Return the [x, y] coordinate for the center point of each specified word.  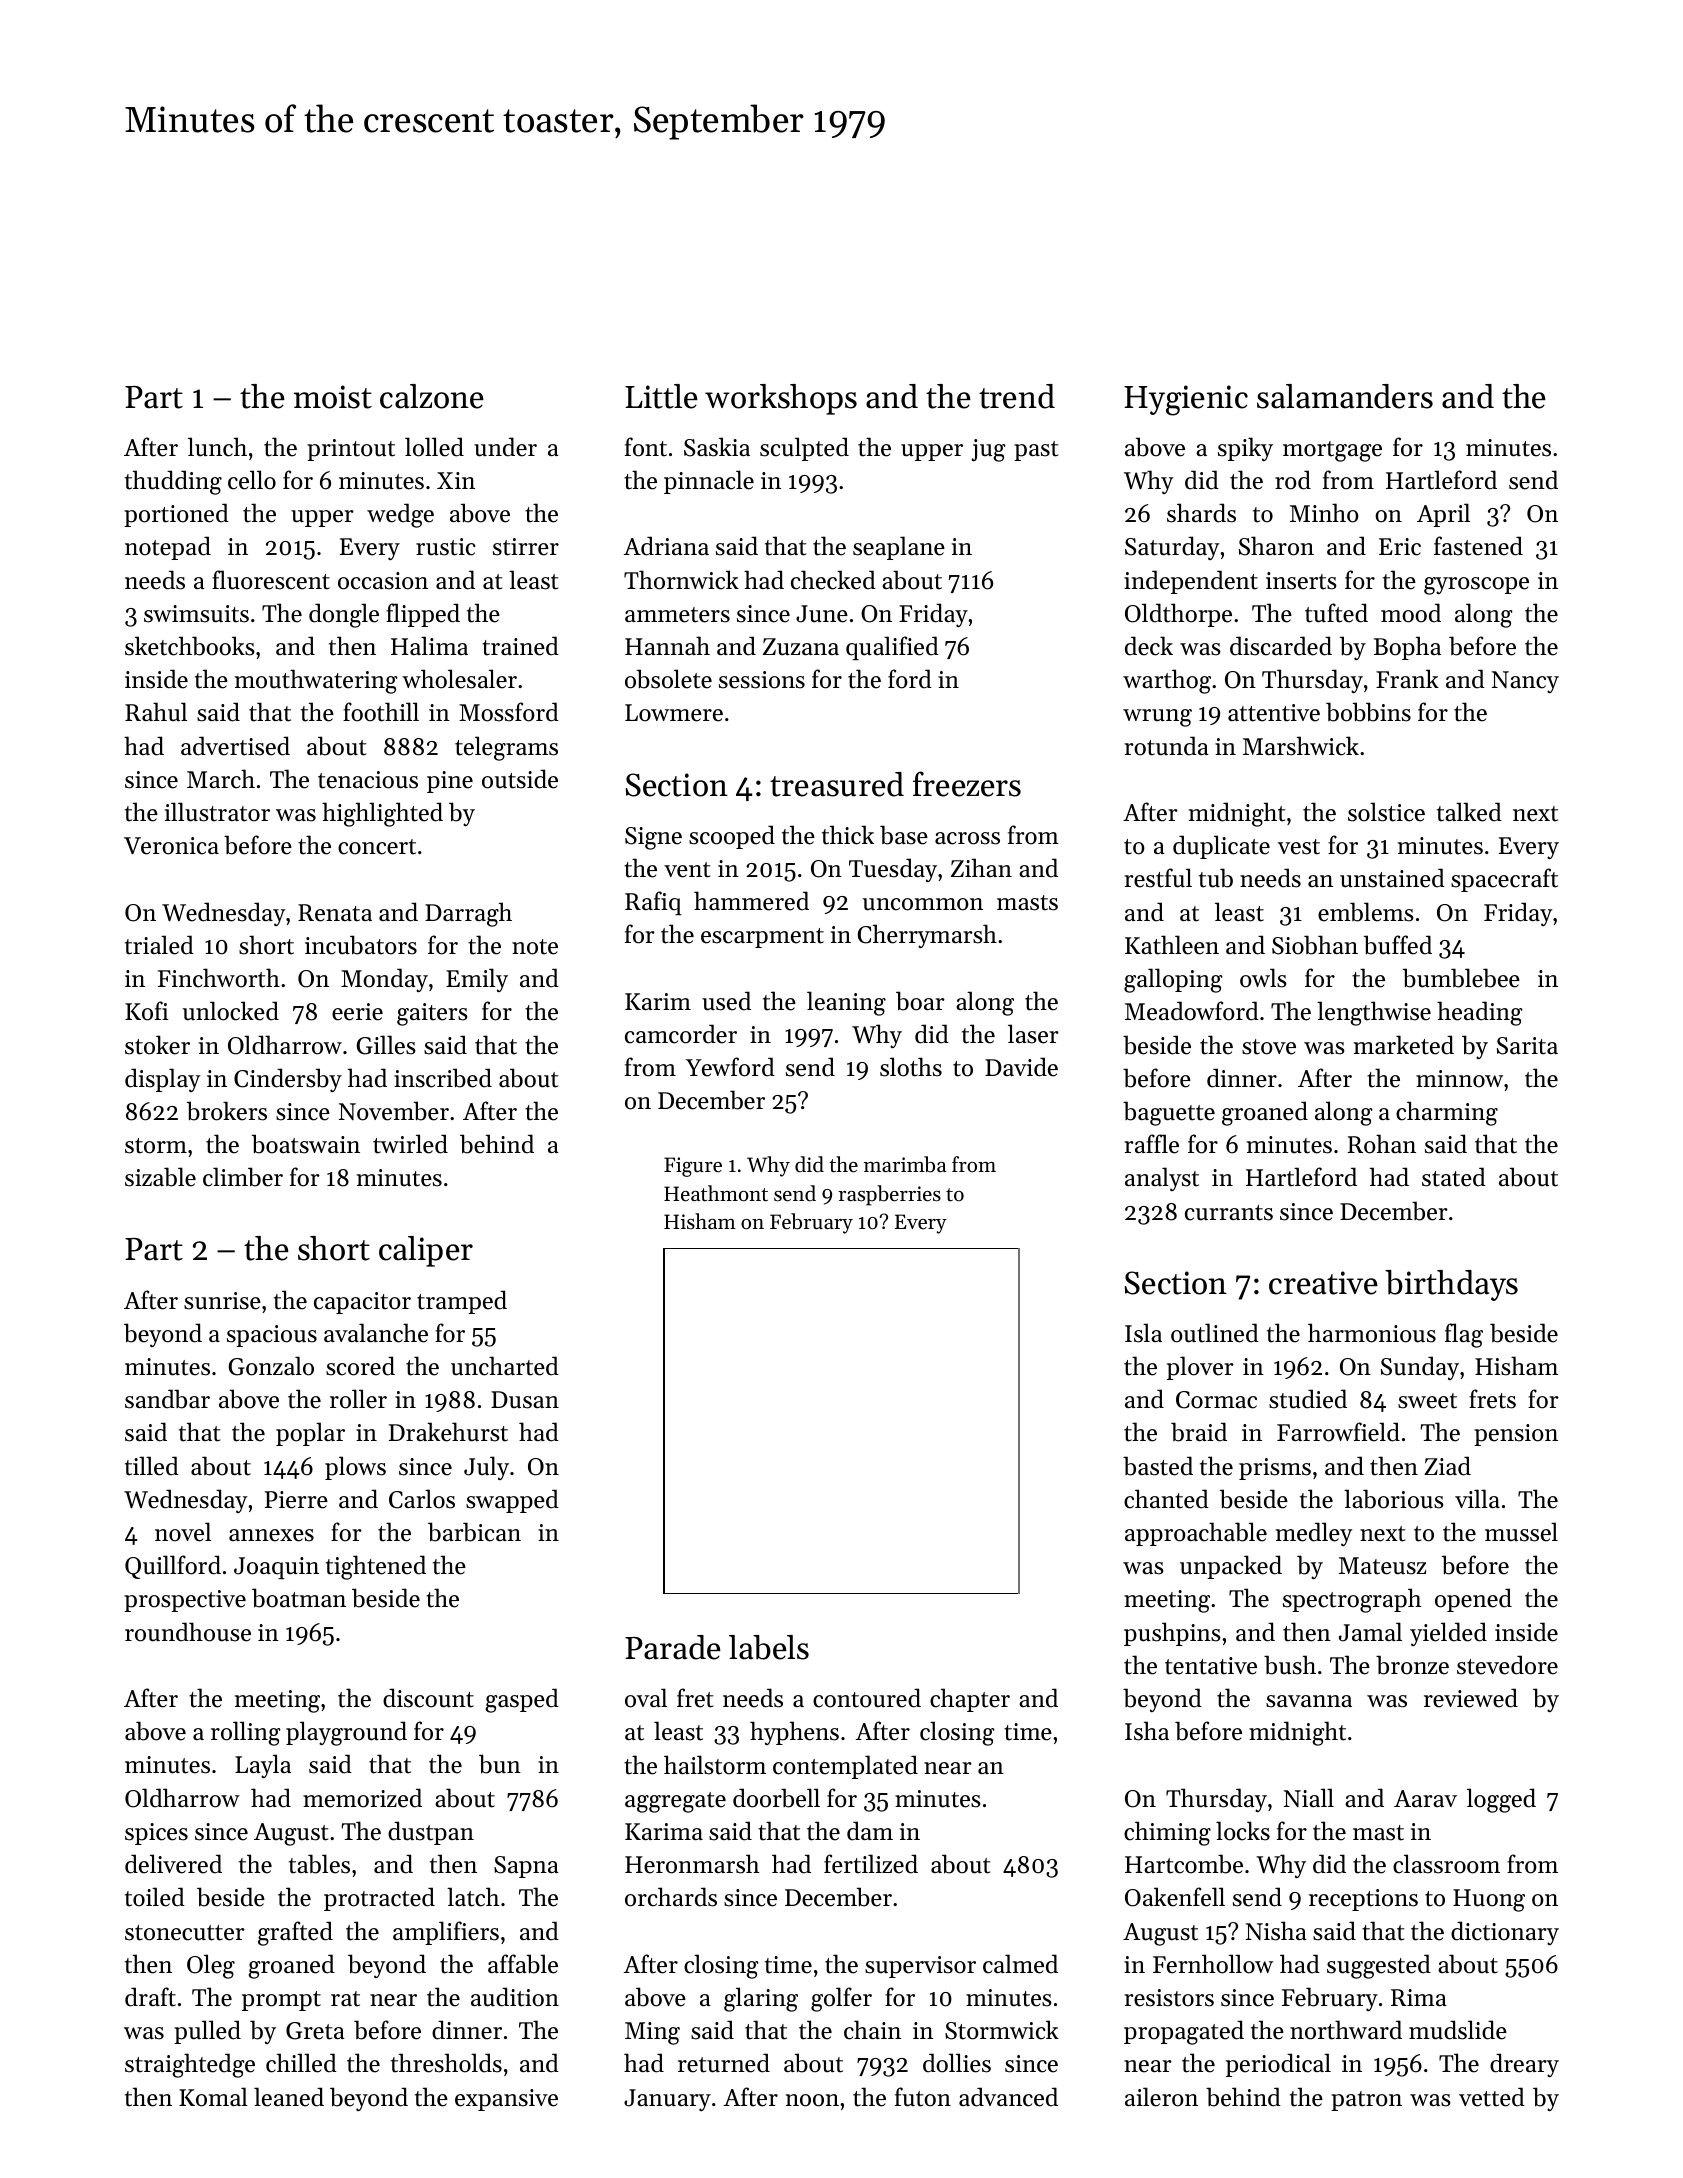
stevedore [1507, 1665]
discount [428, 1698]
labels [769, 1647]
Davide [1021, 1067]
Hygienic [1186, 400]
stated [1454, 1177]
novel [183, 1532]
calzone [432, 396]
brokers [227, 1111]
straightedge [190, 2065]
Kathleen [1172, 945]
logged [1501, 1800]
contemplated [845, 1767]
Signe [653, 838]
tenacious [368, 780]
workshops [781, 399]
